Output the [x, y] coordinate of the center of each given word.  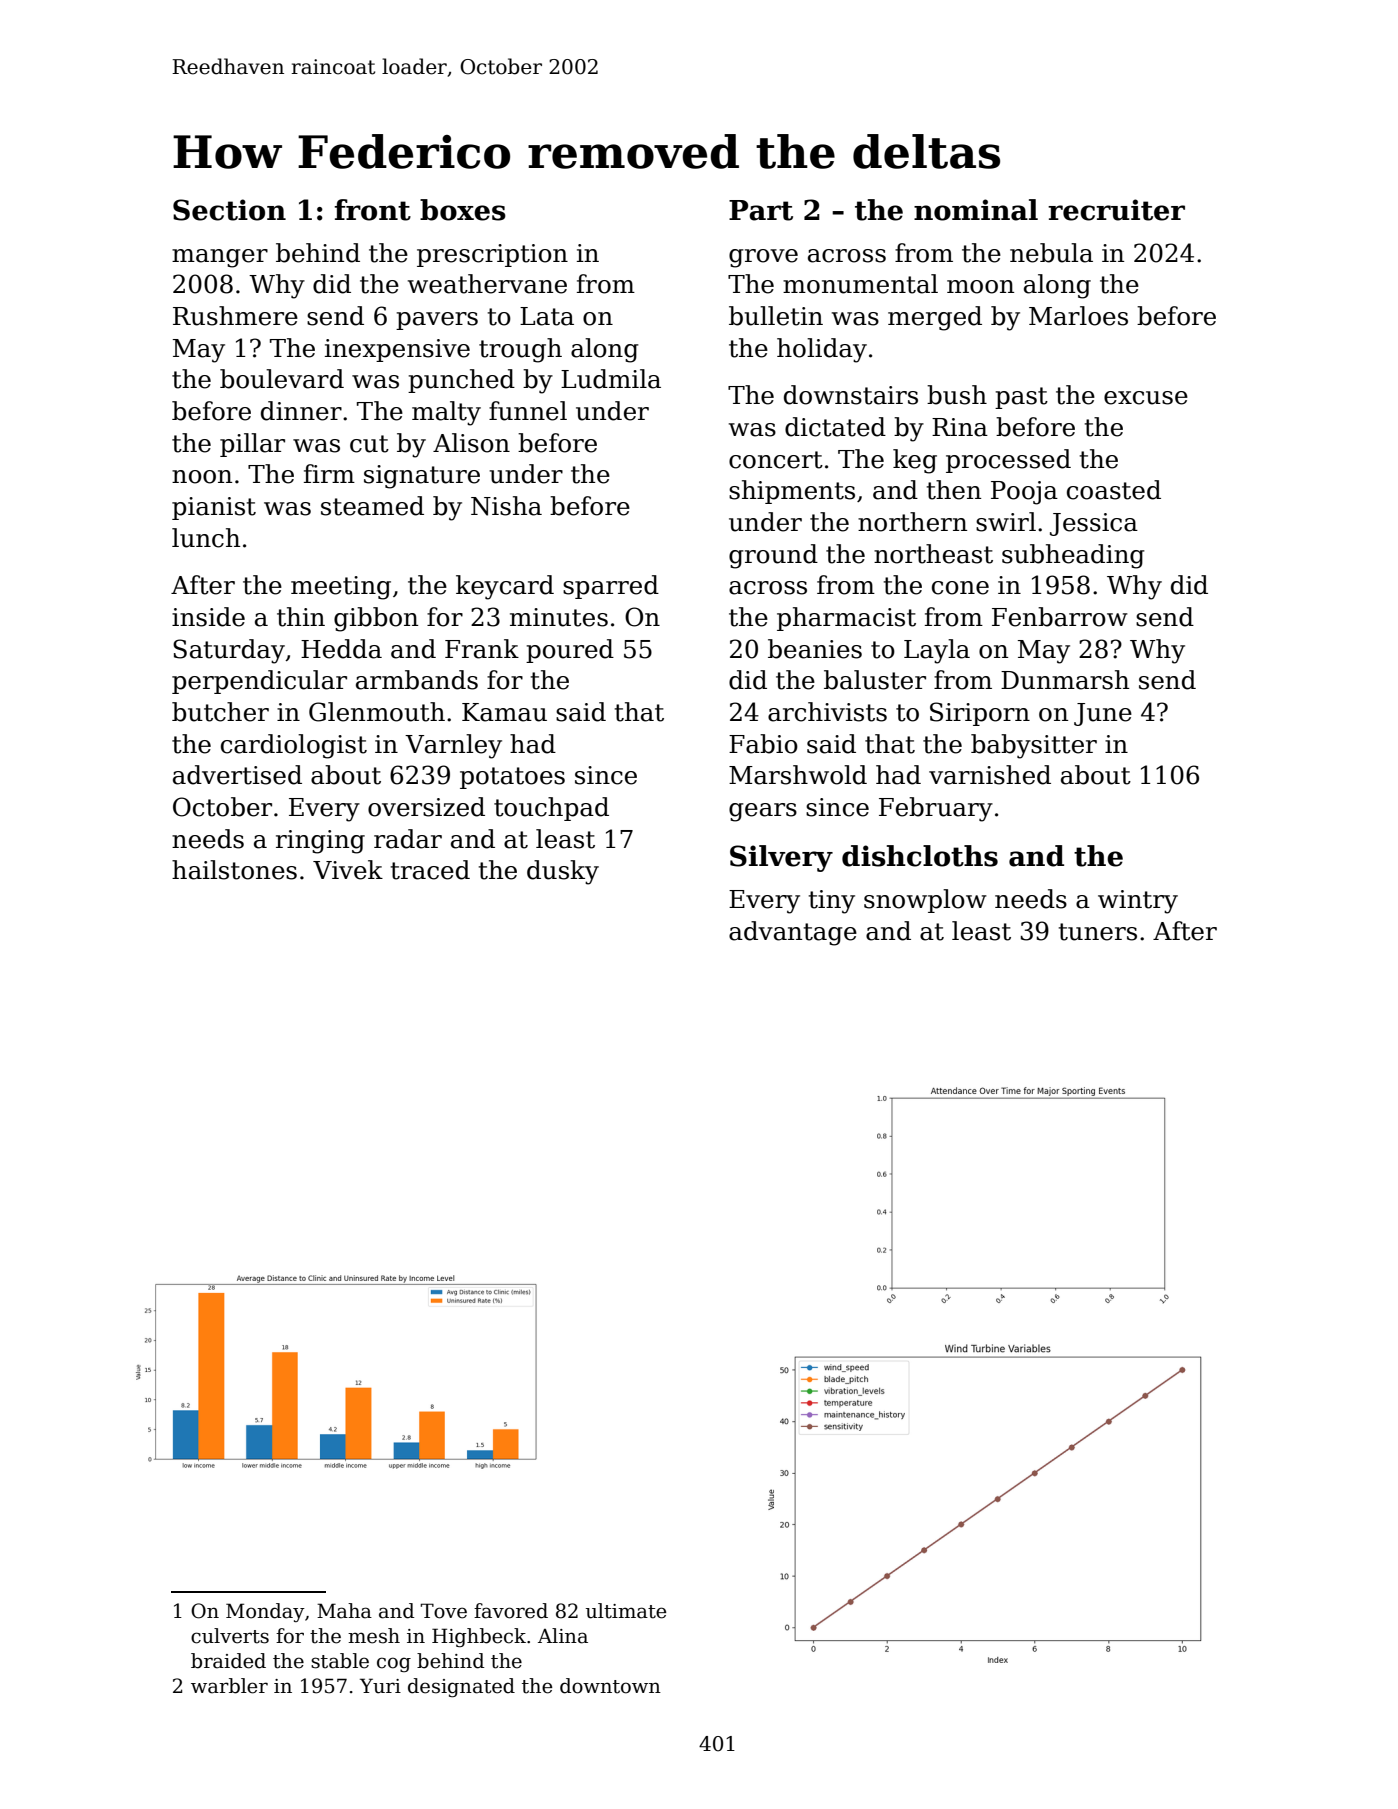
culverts [230, 1636]
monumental [860, 284]
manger [220, 258]
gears [763, 812]
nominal [976, 210]
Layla [937, 651]
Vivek [348, 870]
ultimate [626, 1611]
